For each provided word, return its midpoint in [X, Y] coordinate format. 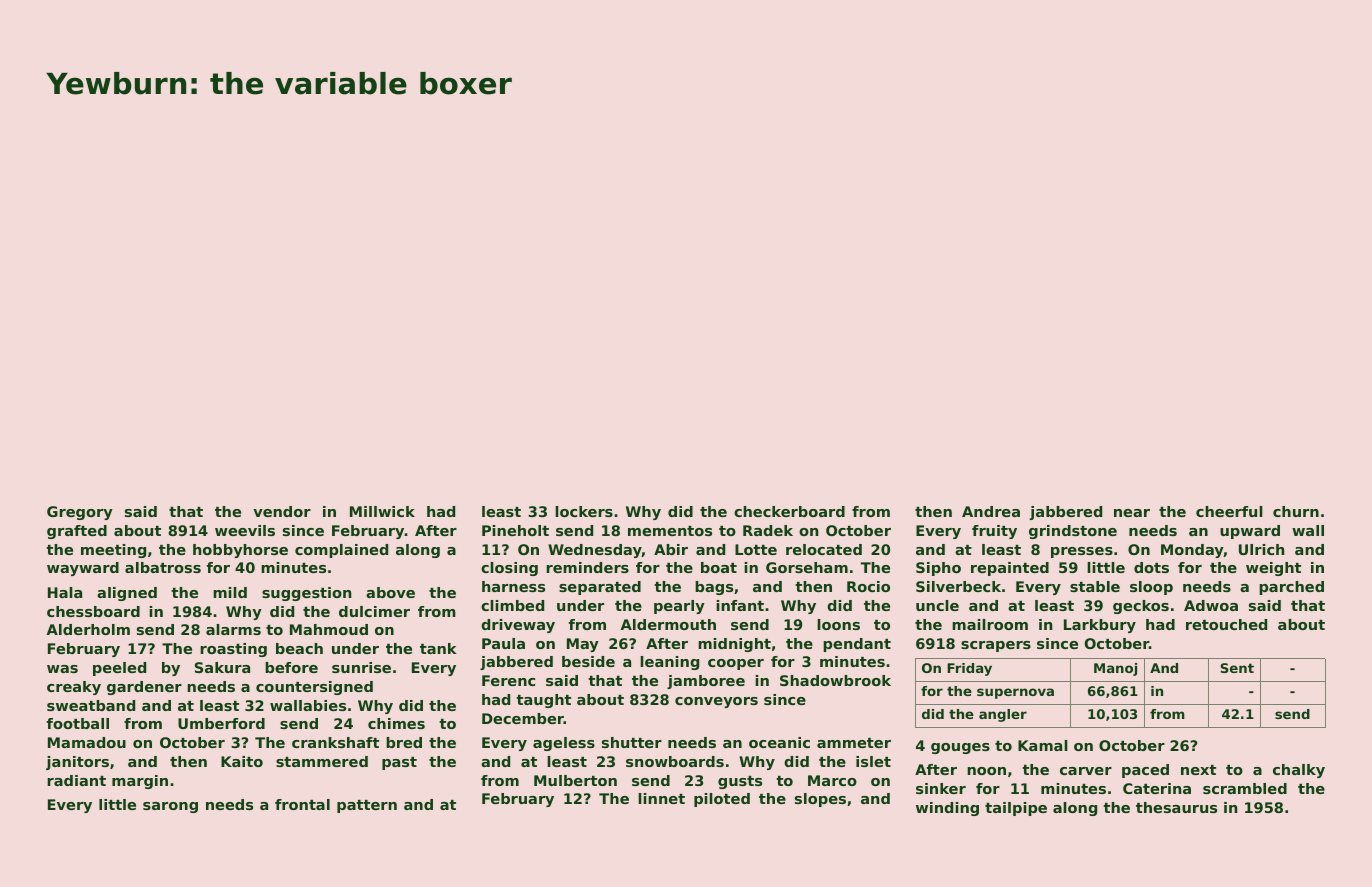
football [78, 723]
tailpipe [1016, 809]
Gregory [80, 513]
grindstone [1073, 532]
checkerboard [789, 511]
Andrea [991, 511]
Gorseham [807, 567]
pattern [367, 806]
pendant [857, 645]
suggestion [306, 594]
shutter [632, 742]
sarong [170, 807]
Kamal [1043, 745]
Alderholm [88, 629]
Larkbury [1100, 626]
